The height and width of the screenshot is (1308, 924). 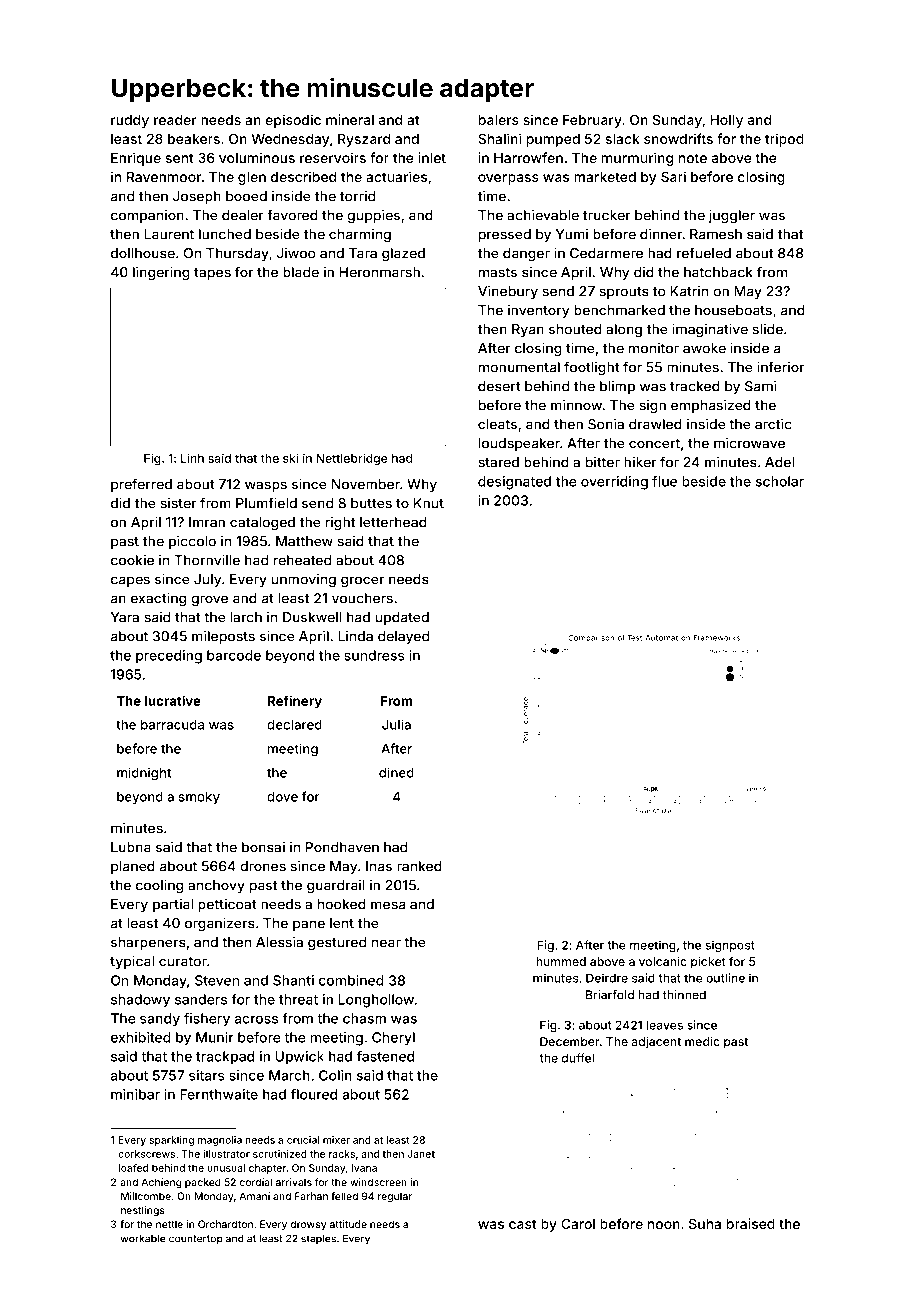 What do you see at coordinates (203, 1183) in the screenshot?
I see `packed` at bounding box center [203, 1183].
